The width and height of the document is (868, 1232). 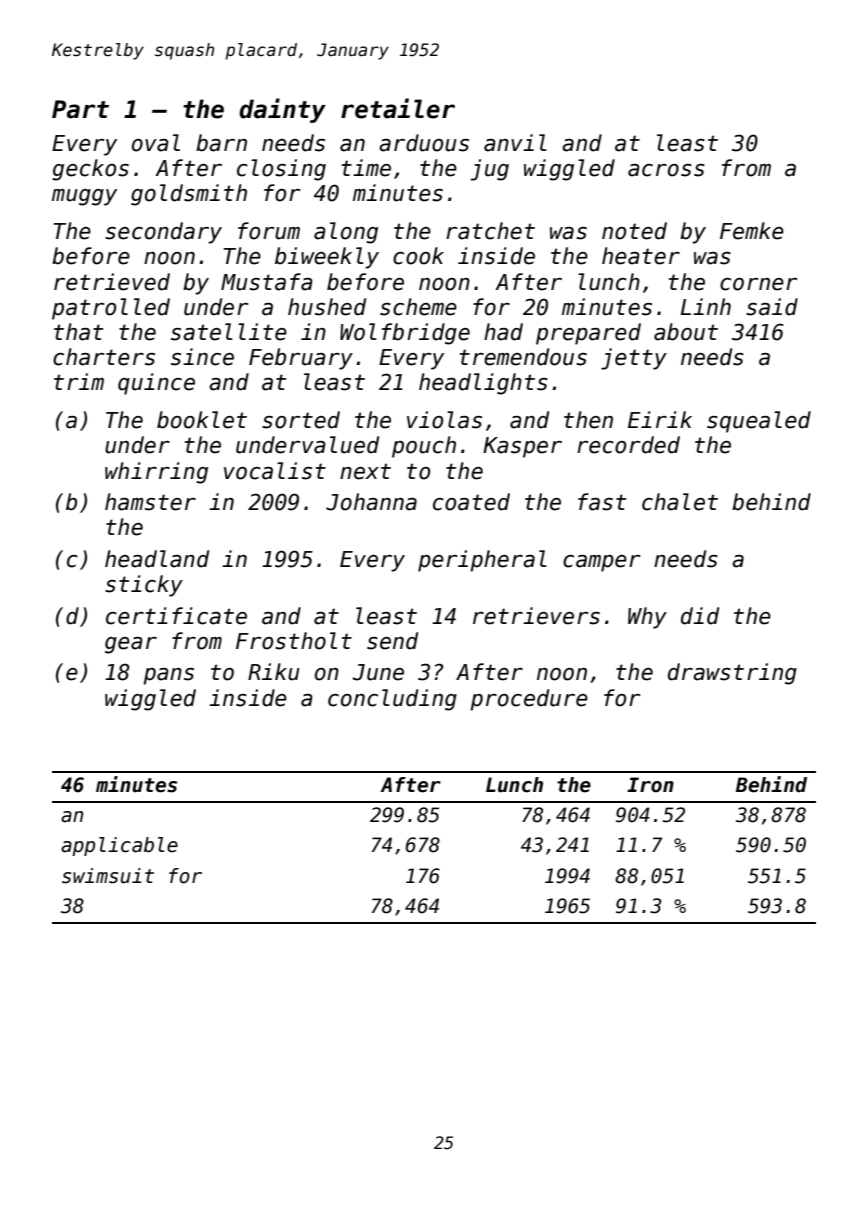 I want to click on Femke, so click(x=752, y=231).
